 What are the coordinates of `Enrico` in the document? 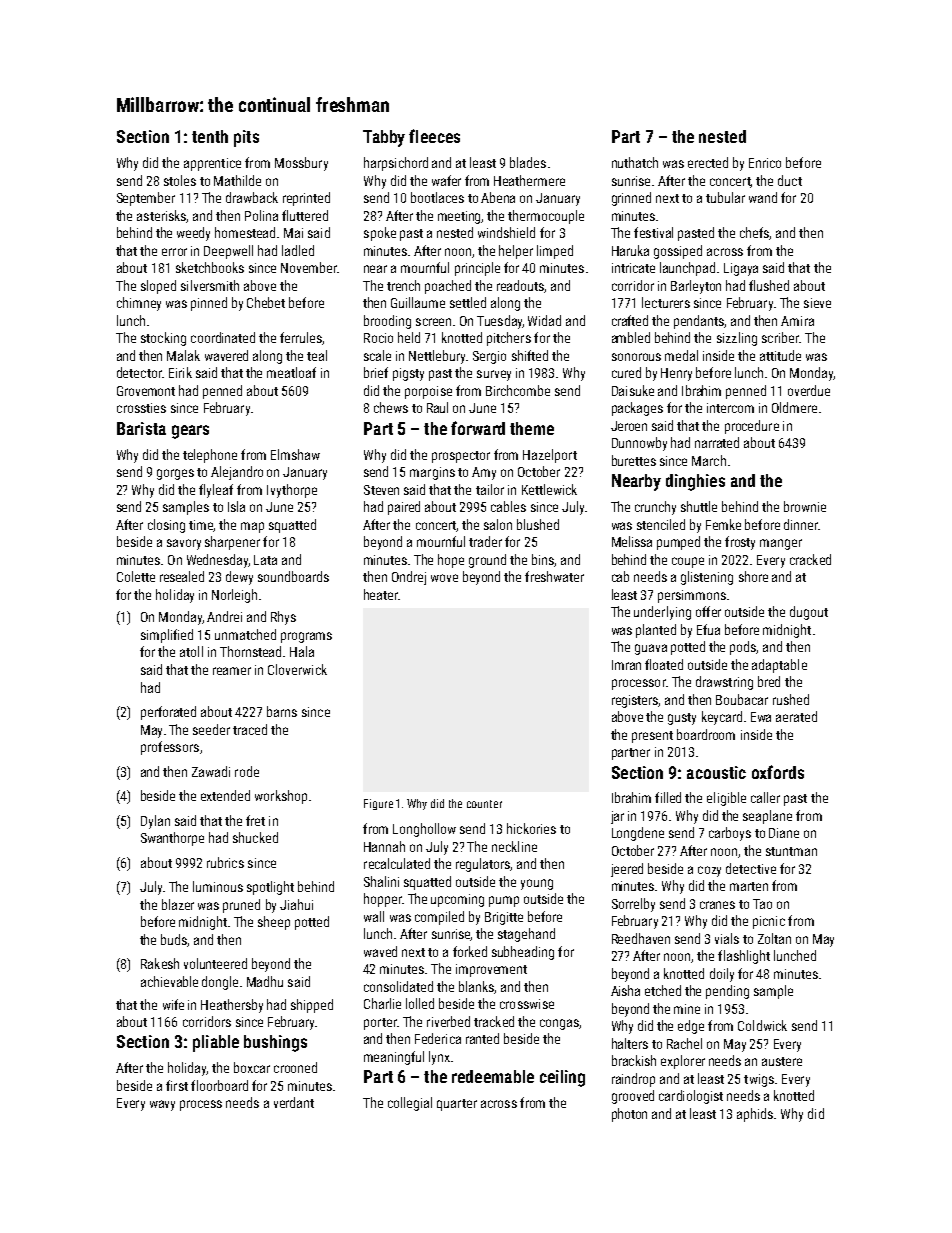 It's located at (765, 163).
